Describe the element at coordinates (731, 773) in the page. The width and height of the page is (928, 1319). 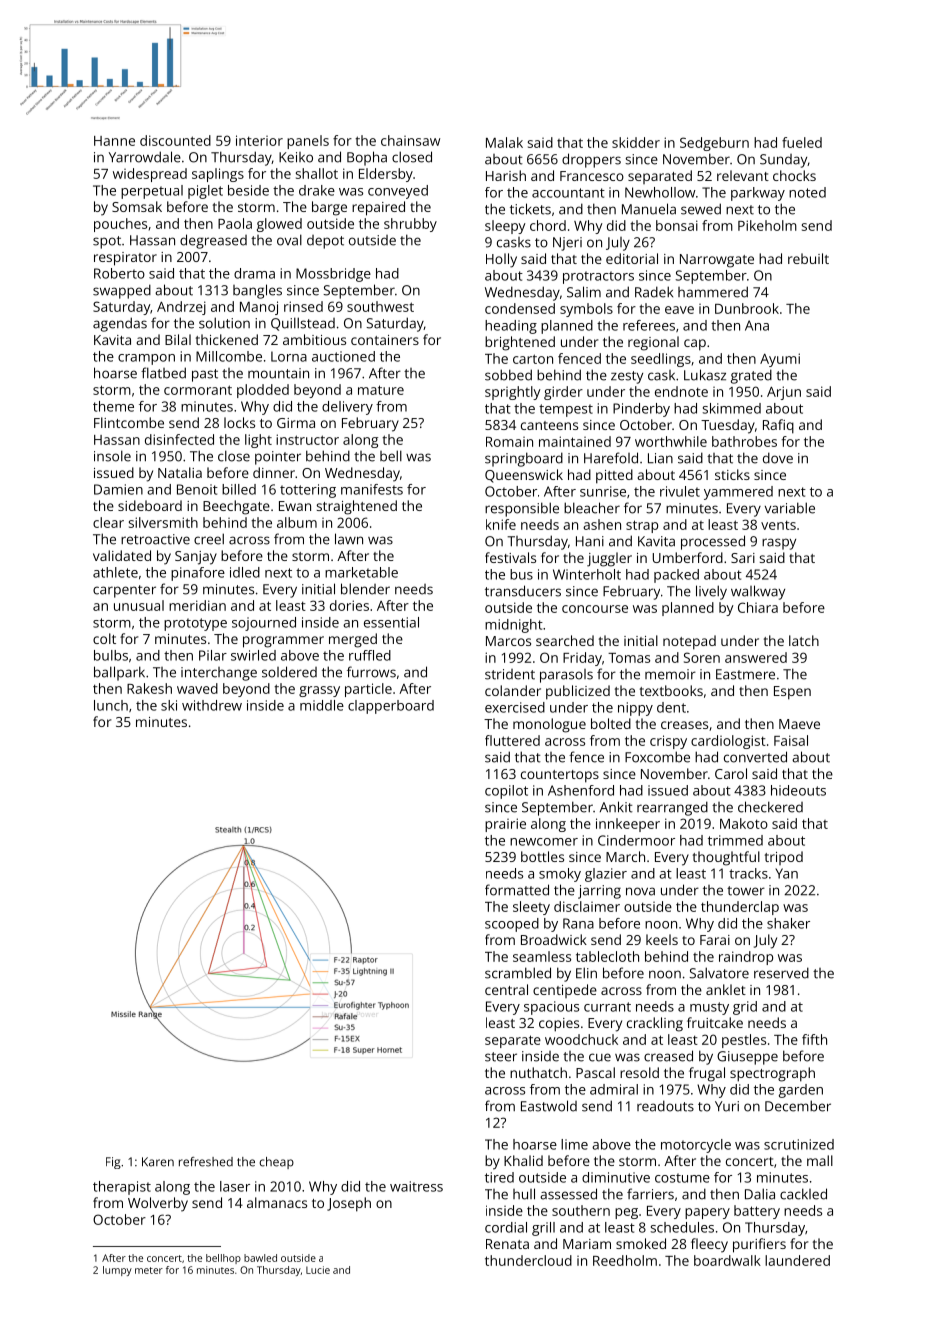
I see `Carol` at that location.
